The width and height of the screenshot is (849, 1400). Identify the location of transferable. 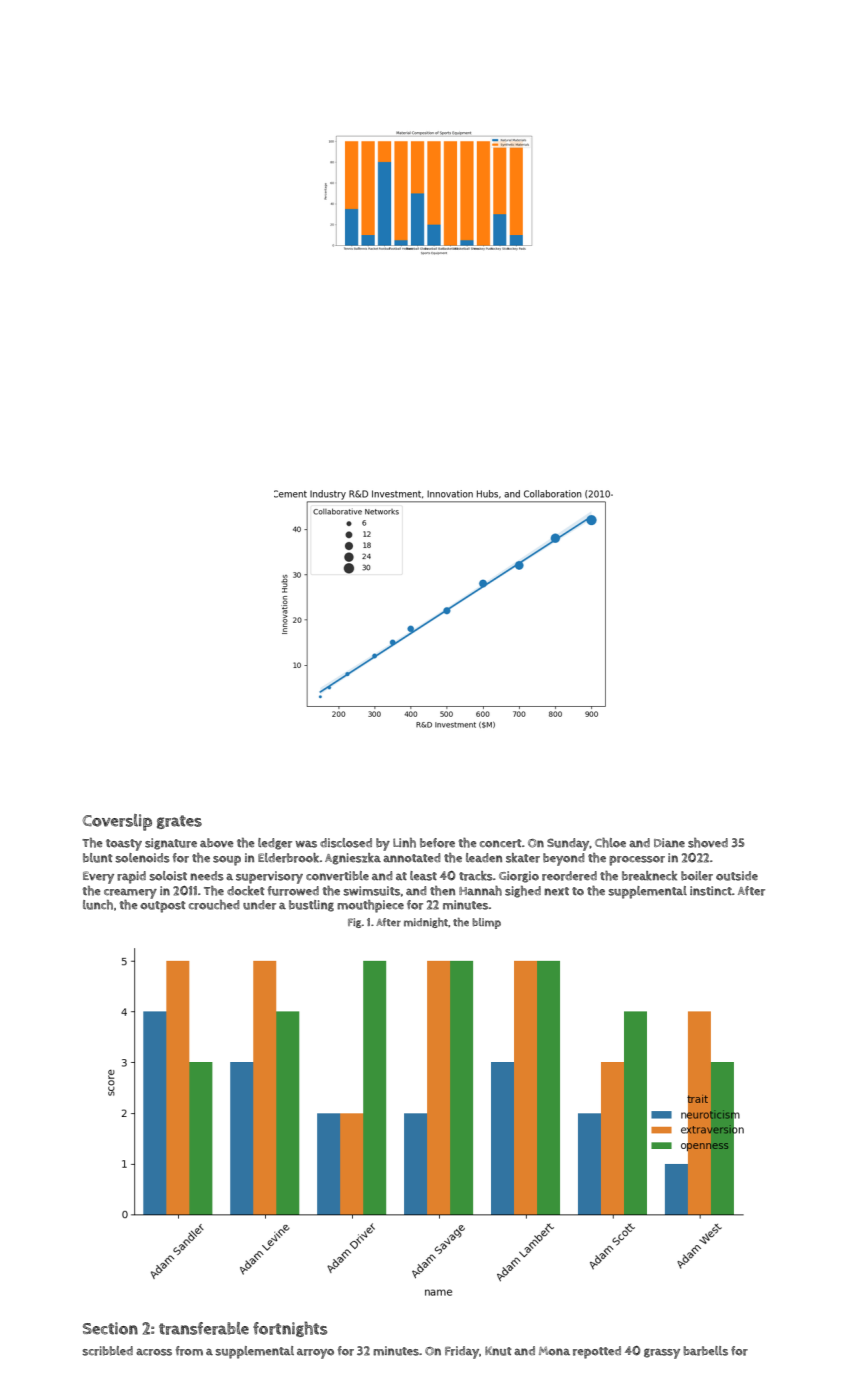
(204, 1328).
